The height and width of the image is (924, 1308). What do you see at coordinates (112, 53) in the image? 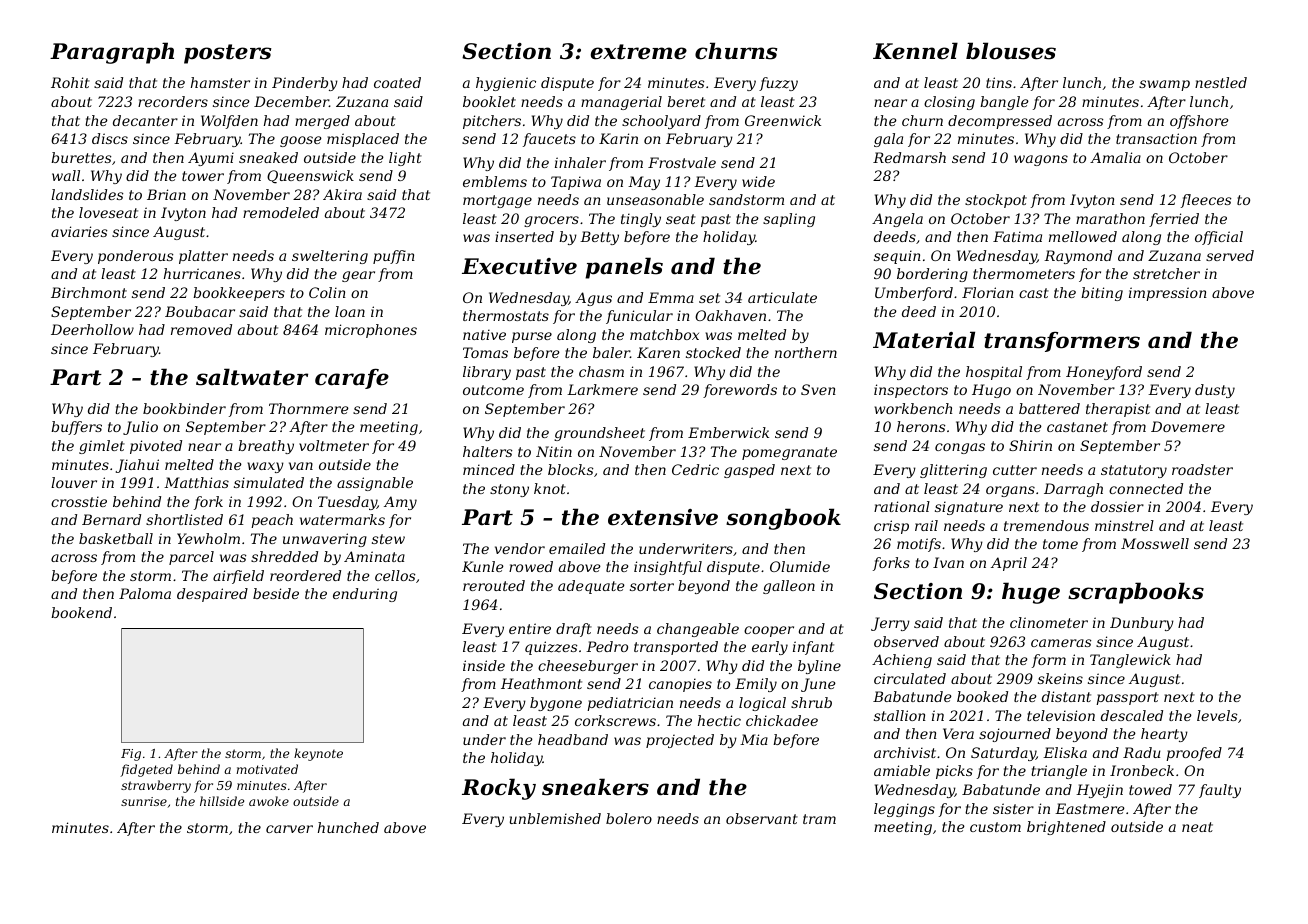
I see `Paragraph` at bounding box center [112, 53].
